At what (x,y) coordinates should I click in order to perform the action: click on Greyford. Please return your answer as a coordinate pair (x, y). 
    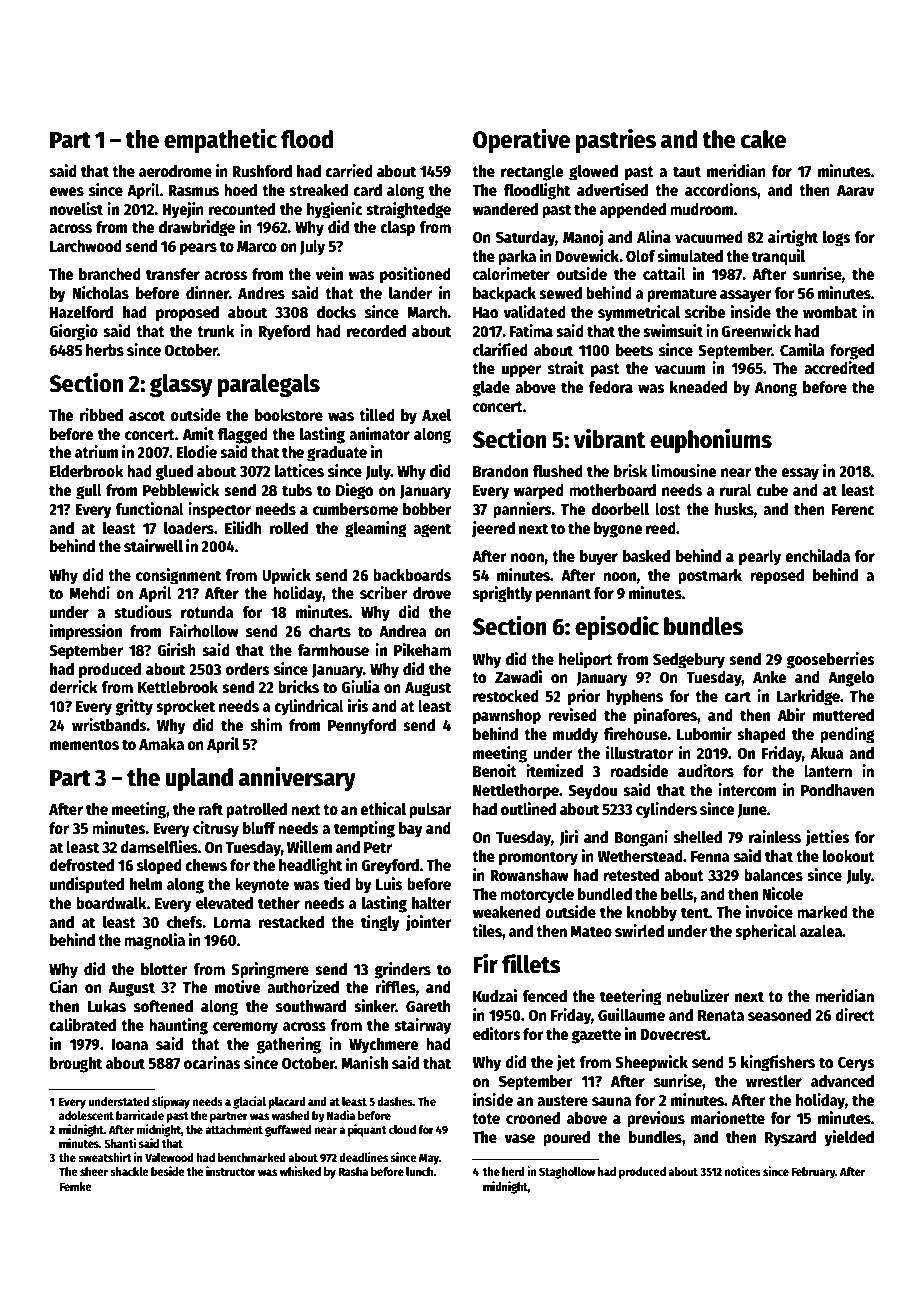
    Looking at the image, I should click on (390, 867).
